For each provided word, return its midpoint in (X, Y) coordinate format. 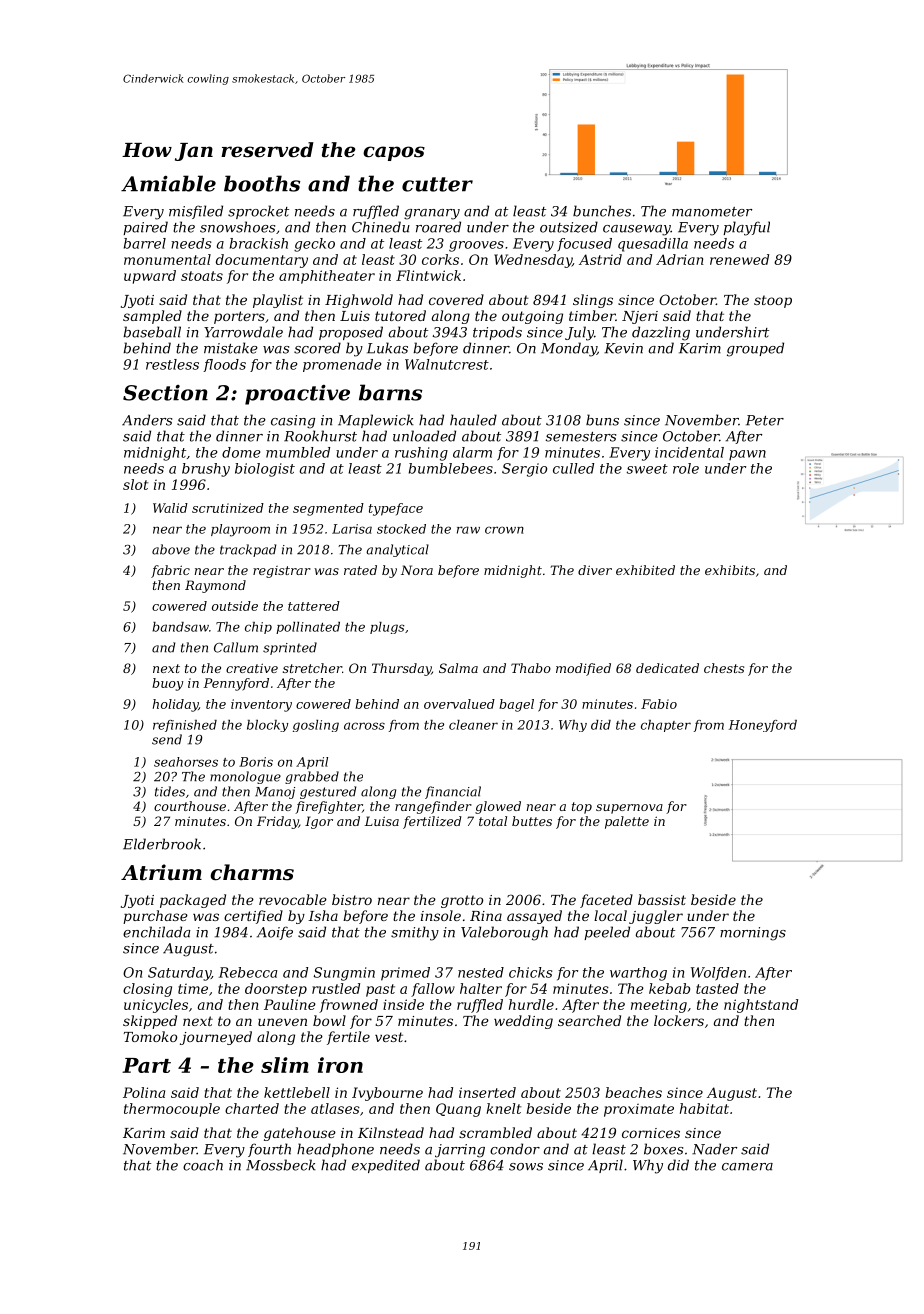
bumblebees (451, 468)
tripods (497, 333)
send (167, 739)
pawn (747, 455)
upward (150, 277)
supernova (629, 809)
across (364, 726)
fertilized (432, 822)
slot (136, 484)
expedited (386, 1166)
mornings (753, 934)
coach (203, 1165)
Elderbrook (162, 844)
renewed (739, 259)
